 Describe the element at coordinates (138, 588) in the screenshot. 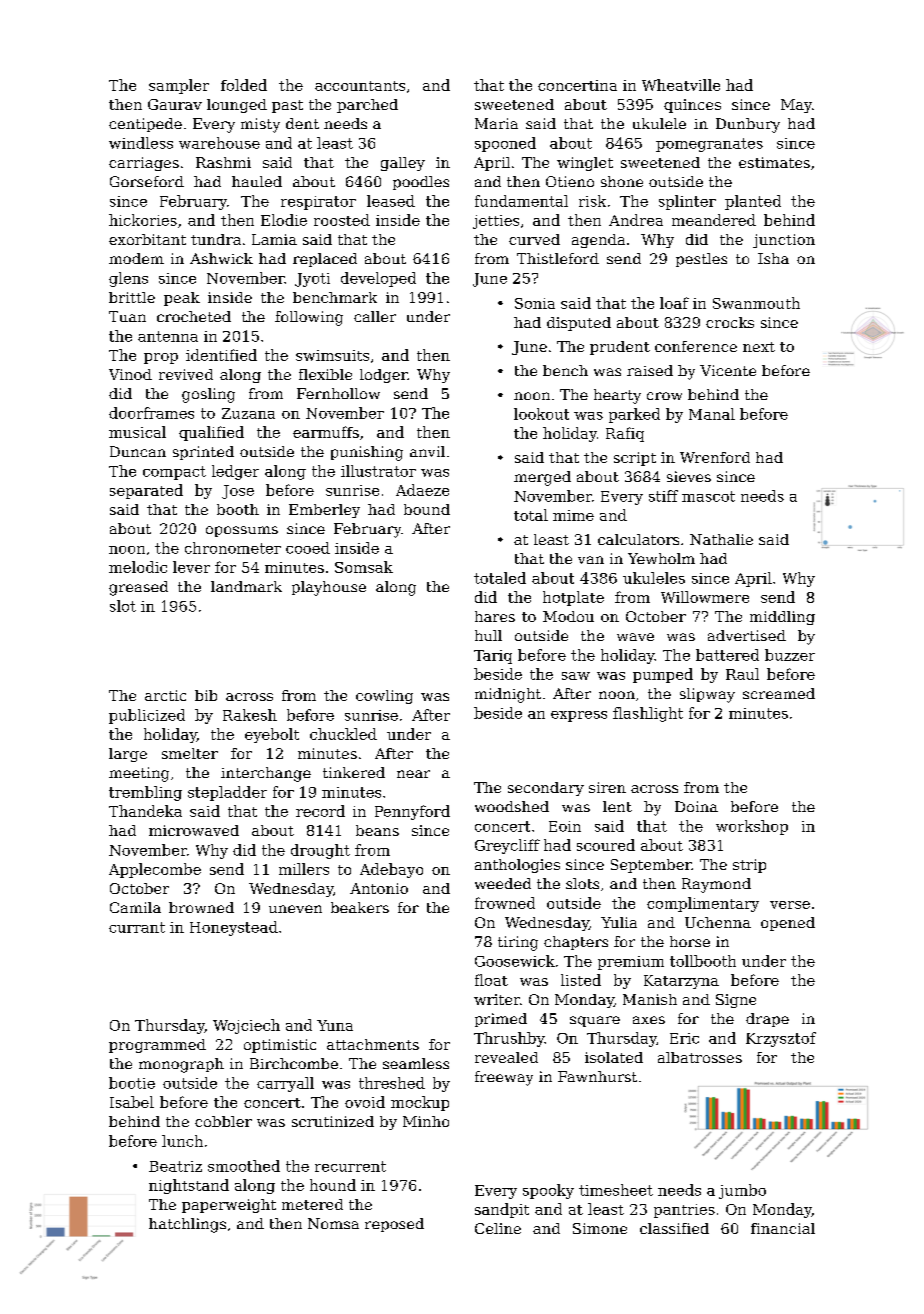

I see `greased` at that location.
